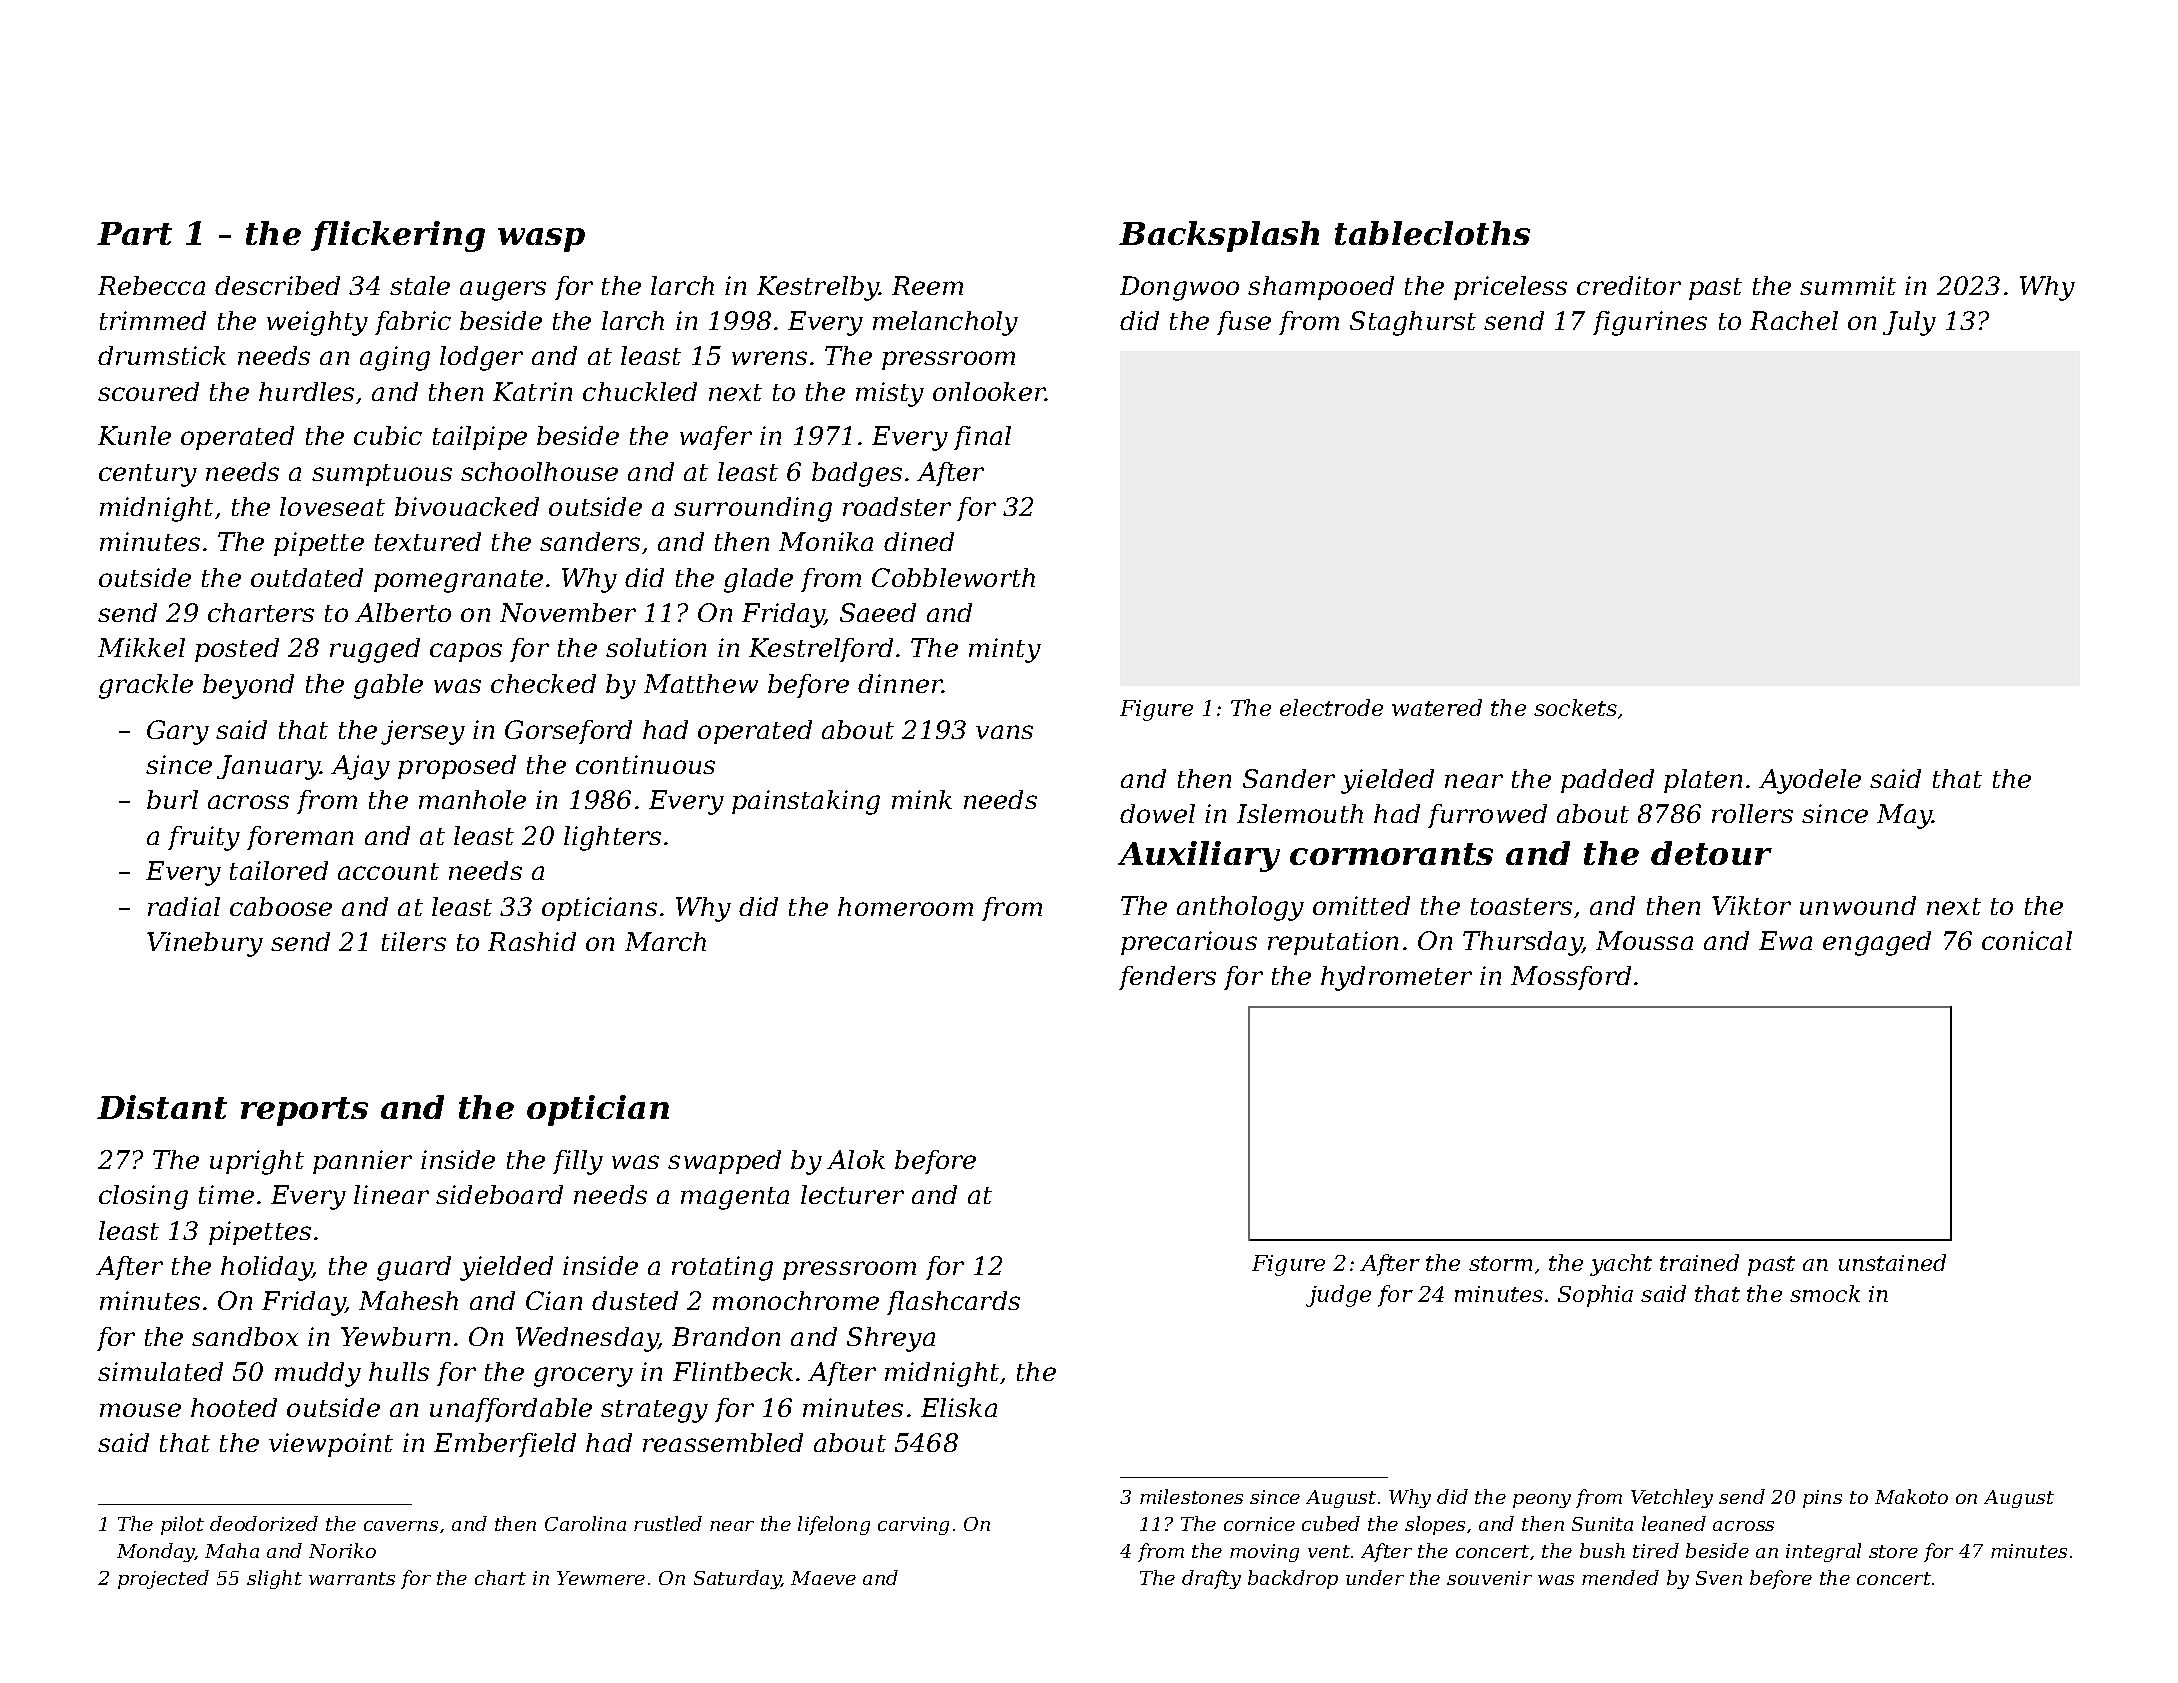  I want to click on textured, so click(428, 541).
